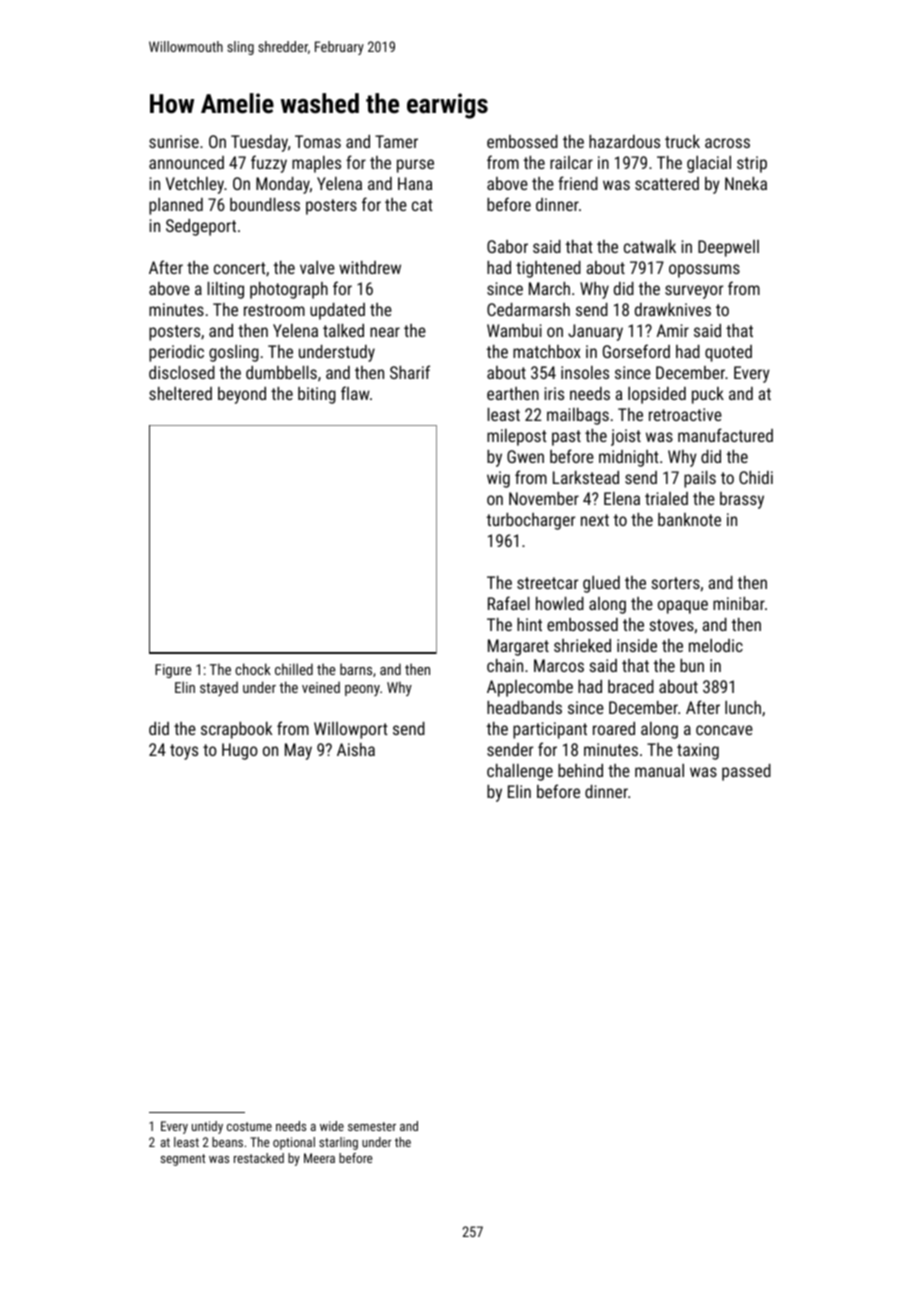 The image size is (924, 1311). Describe the element at coordinates (746, 772) in the document. I see `passed` at that location.
